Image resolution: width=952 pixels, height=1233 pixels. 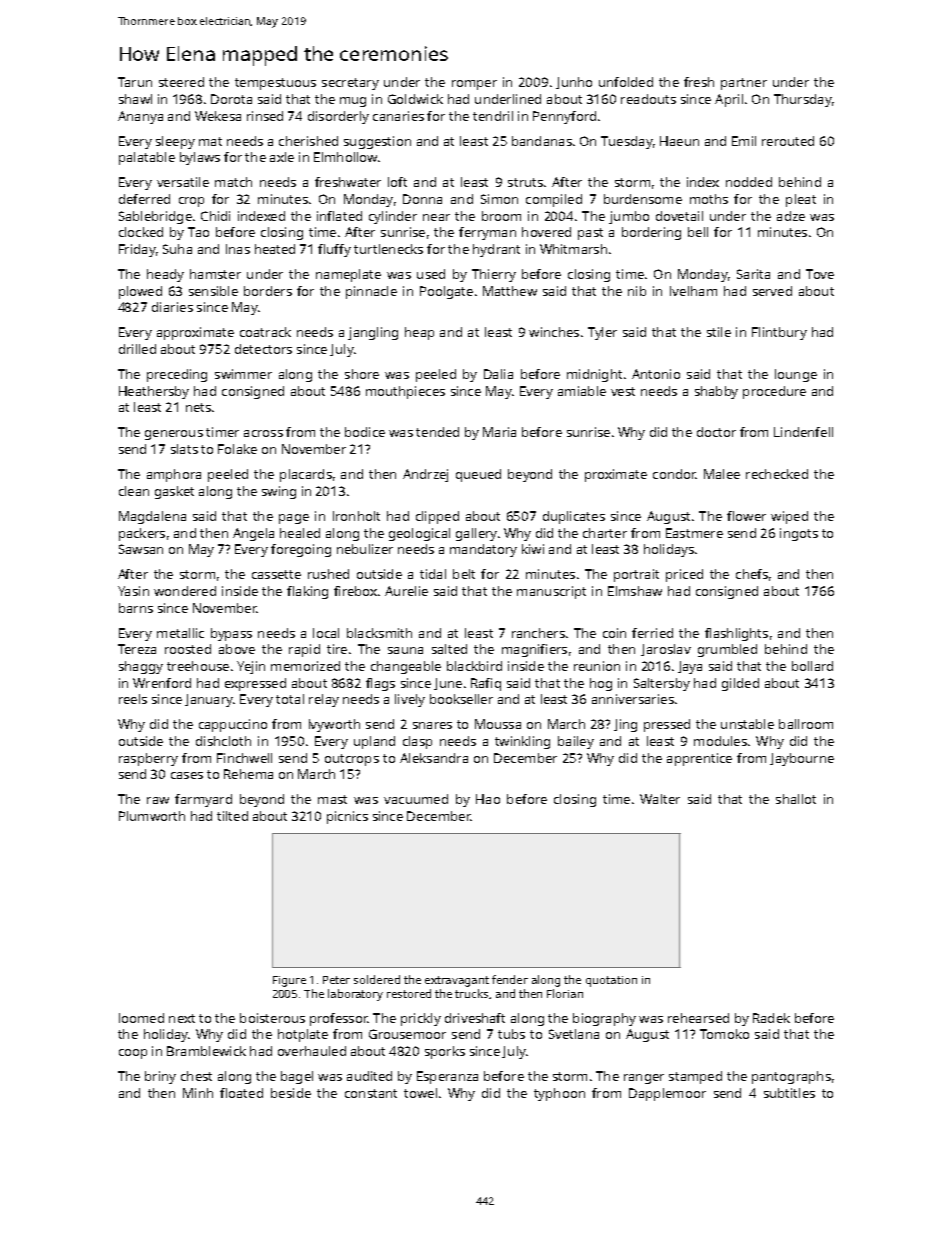 I want to click on Minh, so click(x=198, y=1093).
